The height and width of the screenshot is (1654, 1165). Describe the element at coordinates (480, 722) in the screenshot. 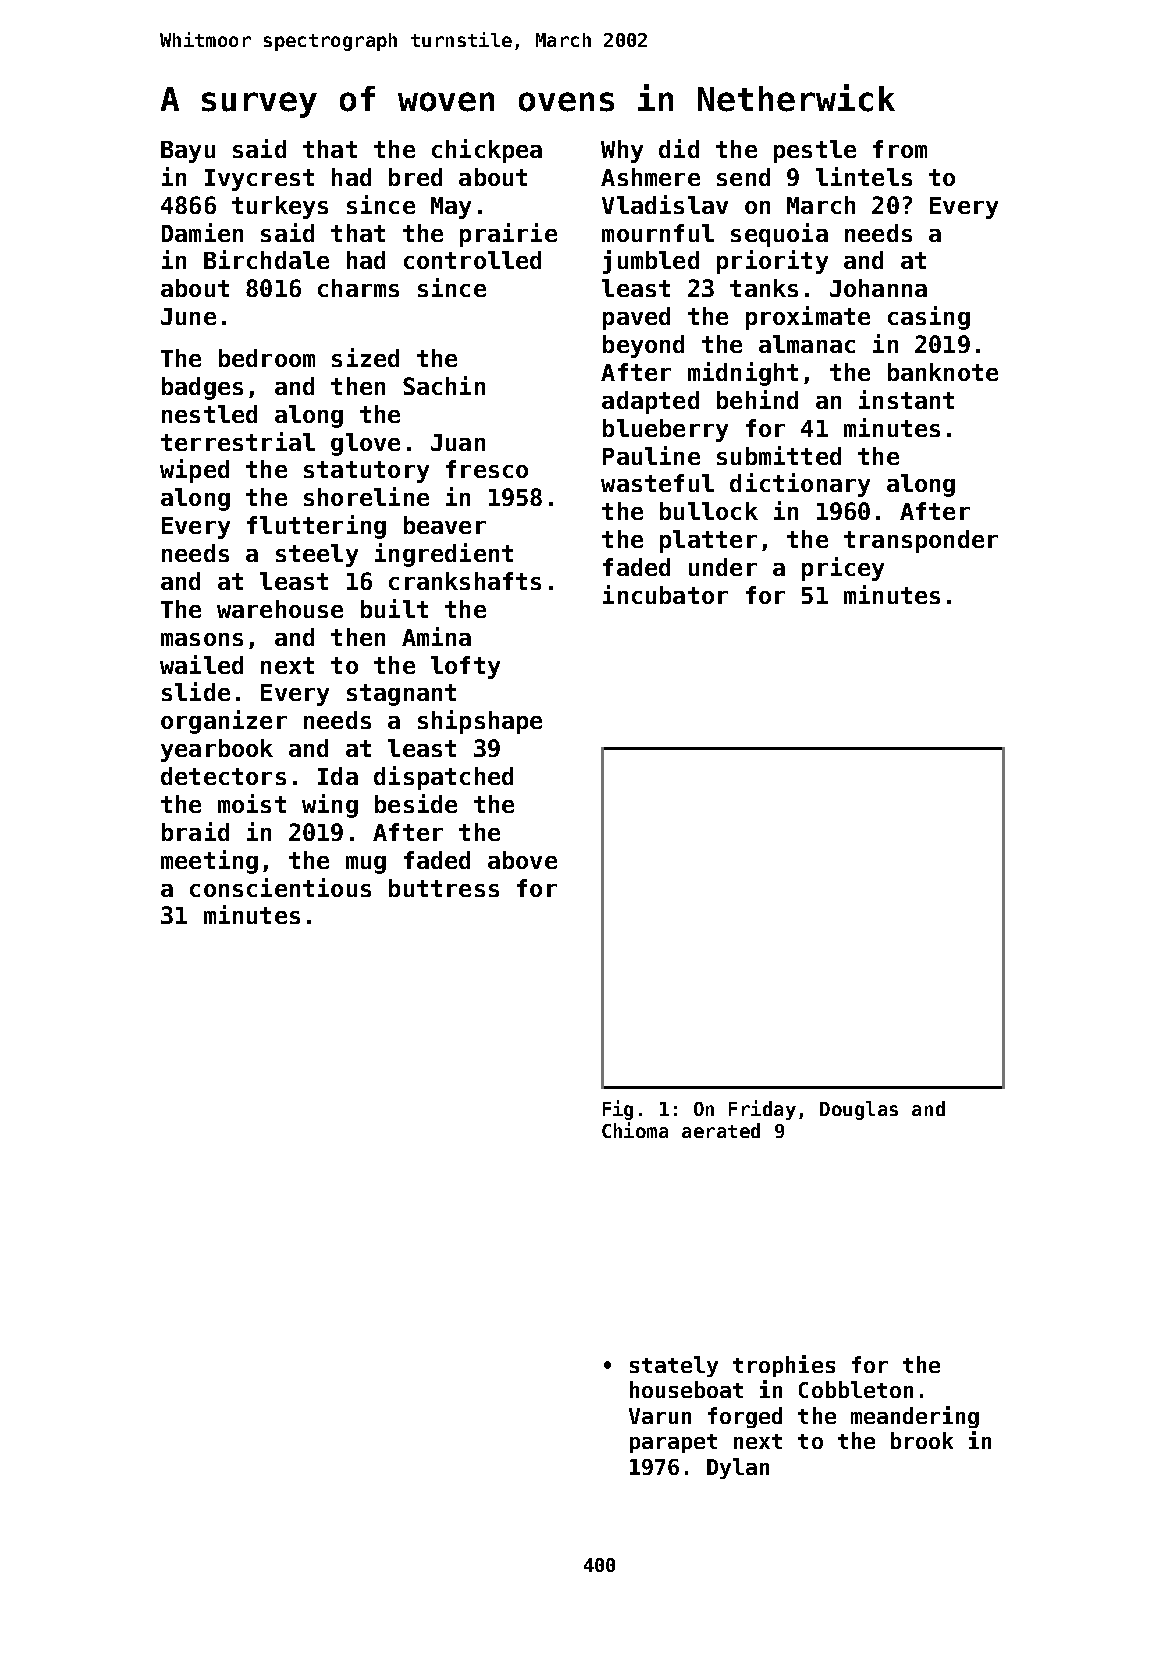

I see `shipshape` at that location.
